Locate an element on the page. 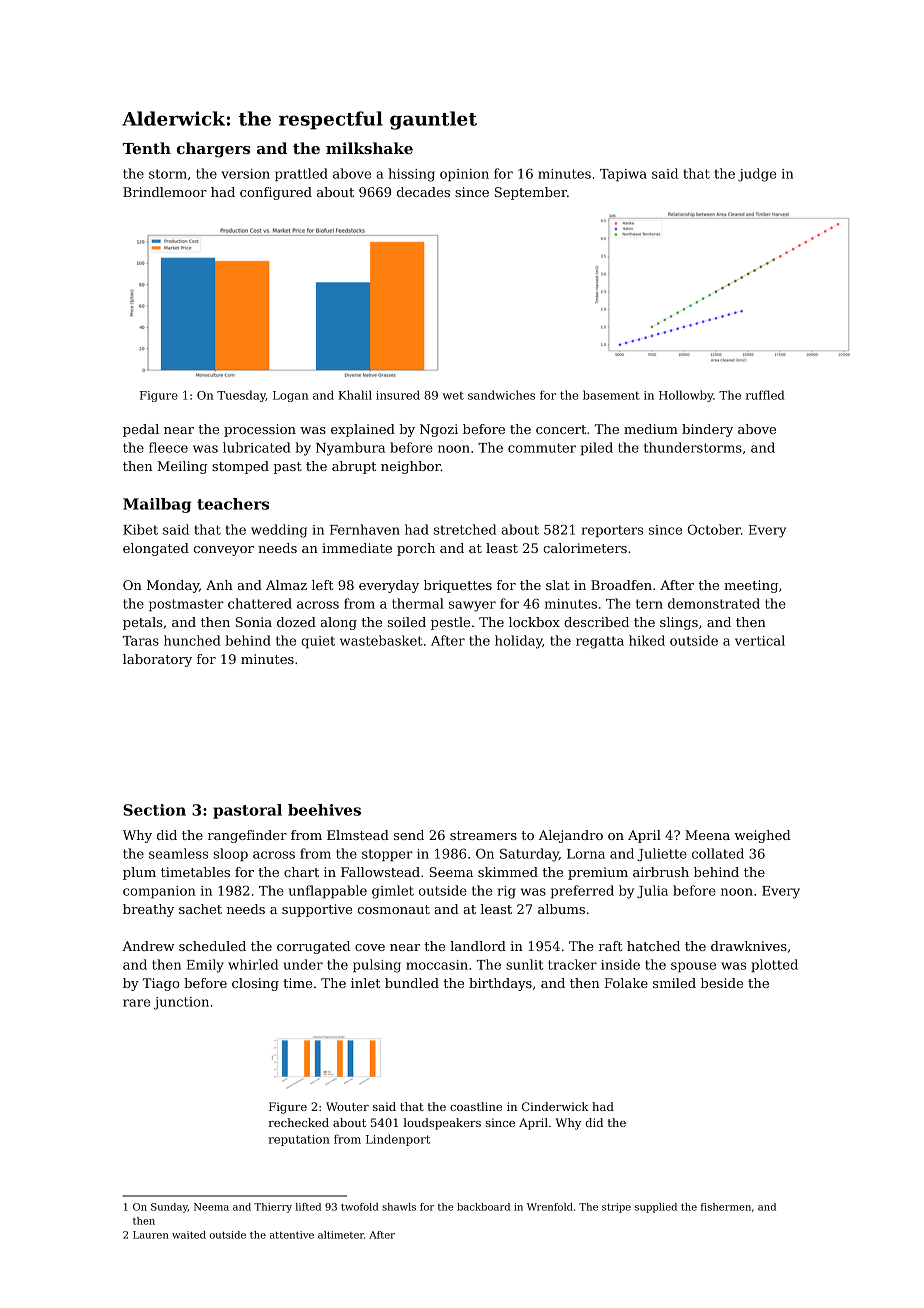  wastebasket is located at coordinates (381, 640).
